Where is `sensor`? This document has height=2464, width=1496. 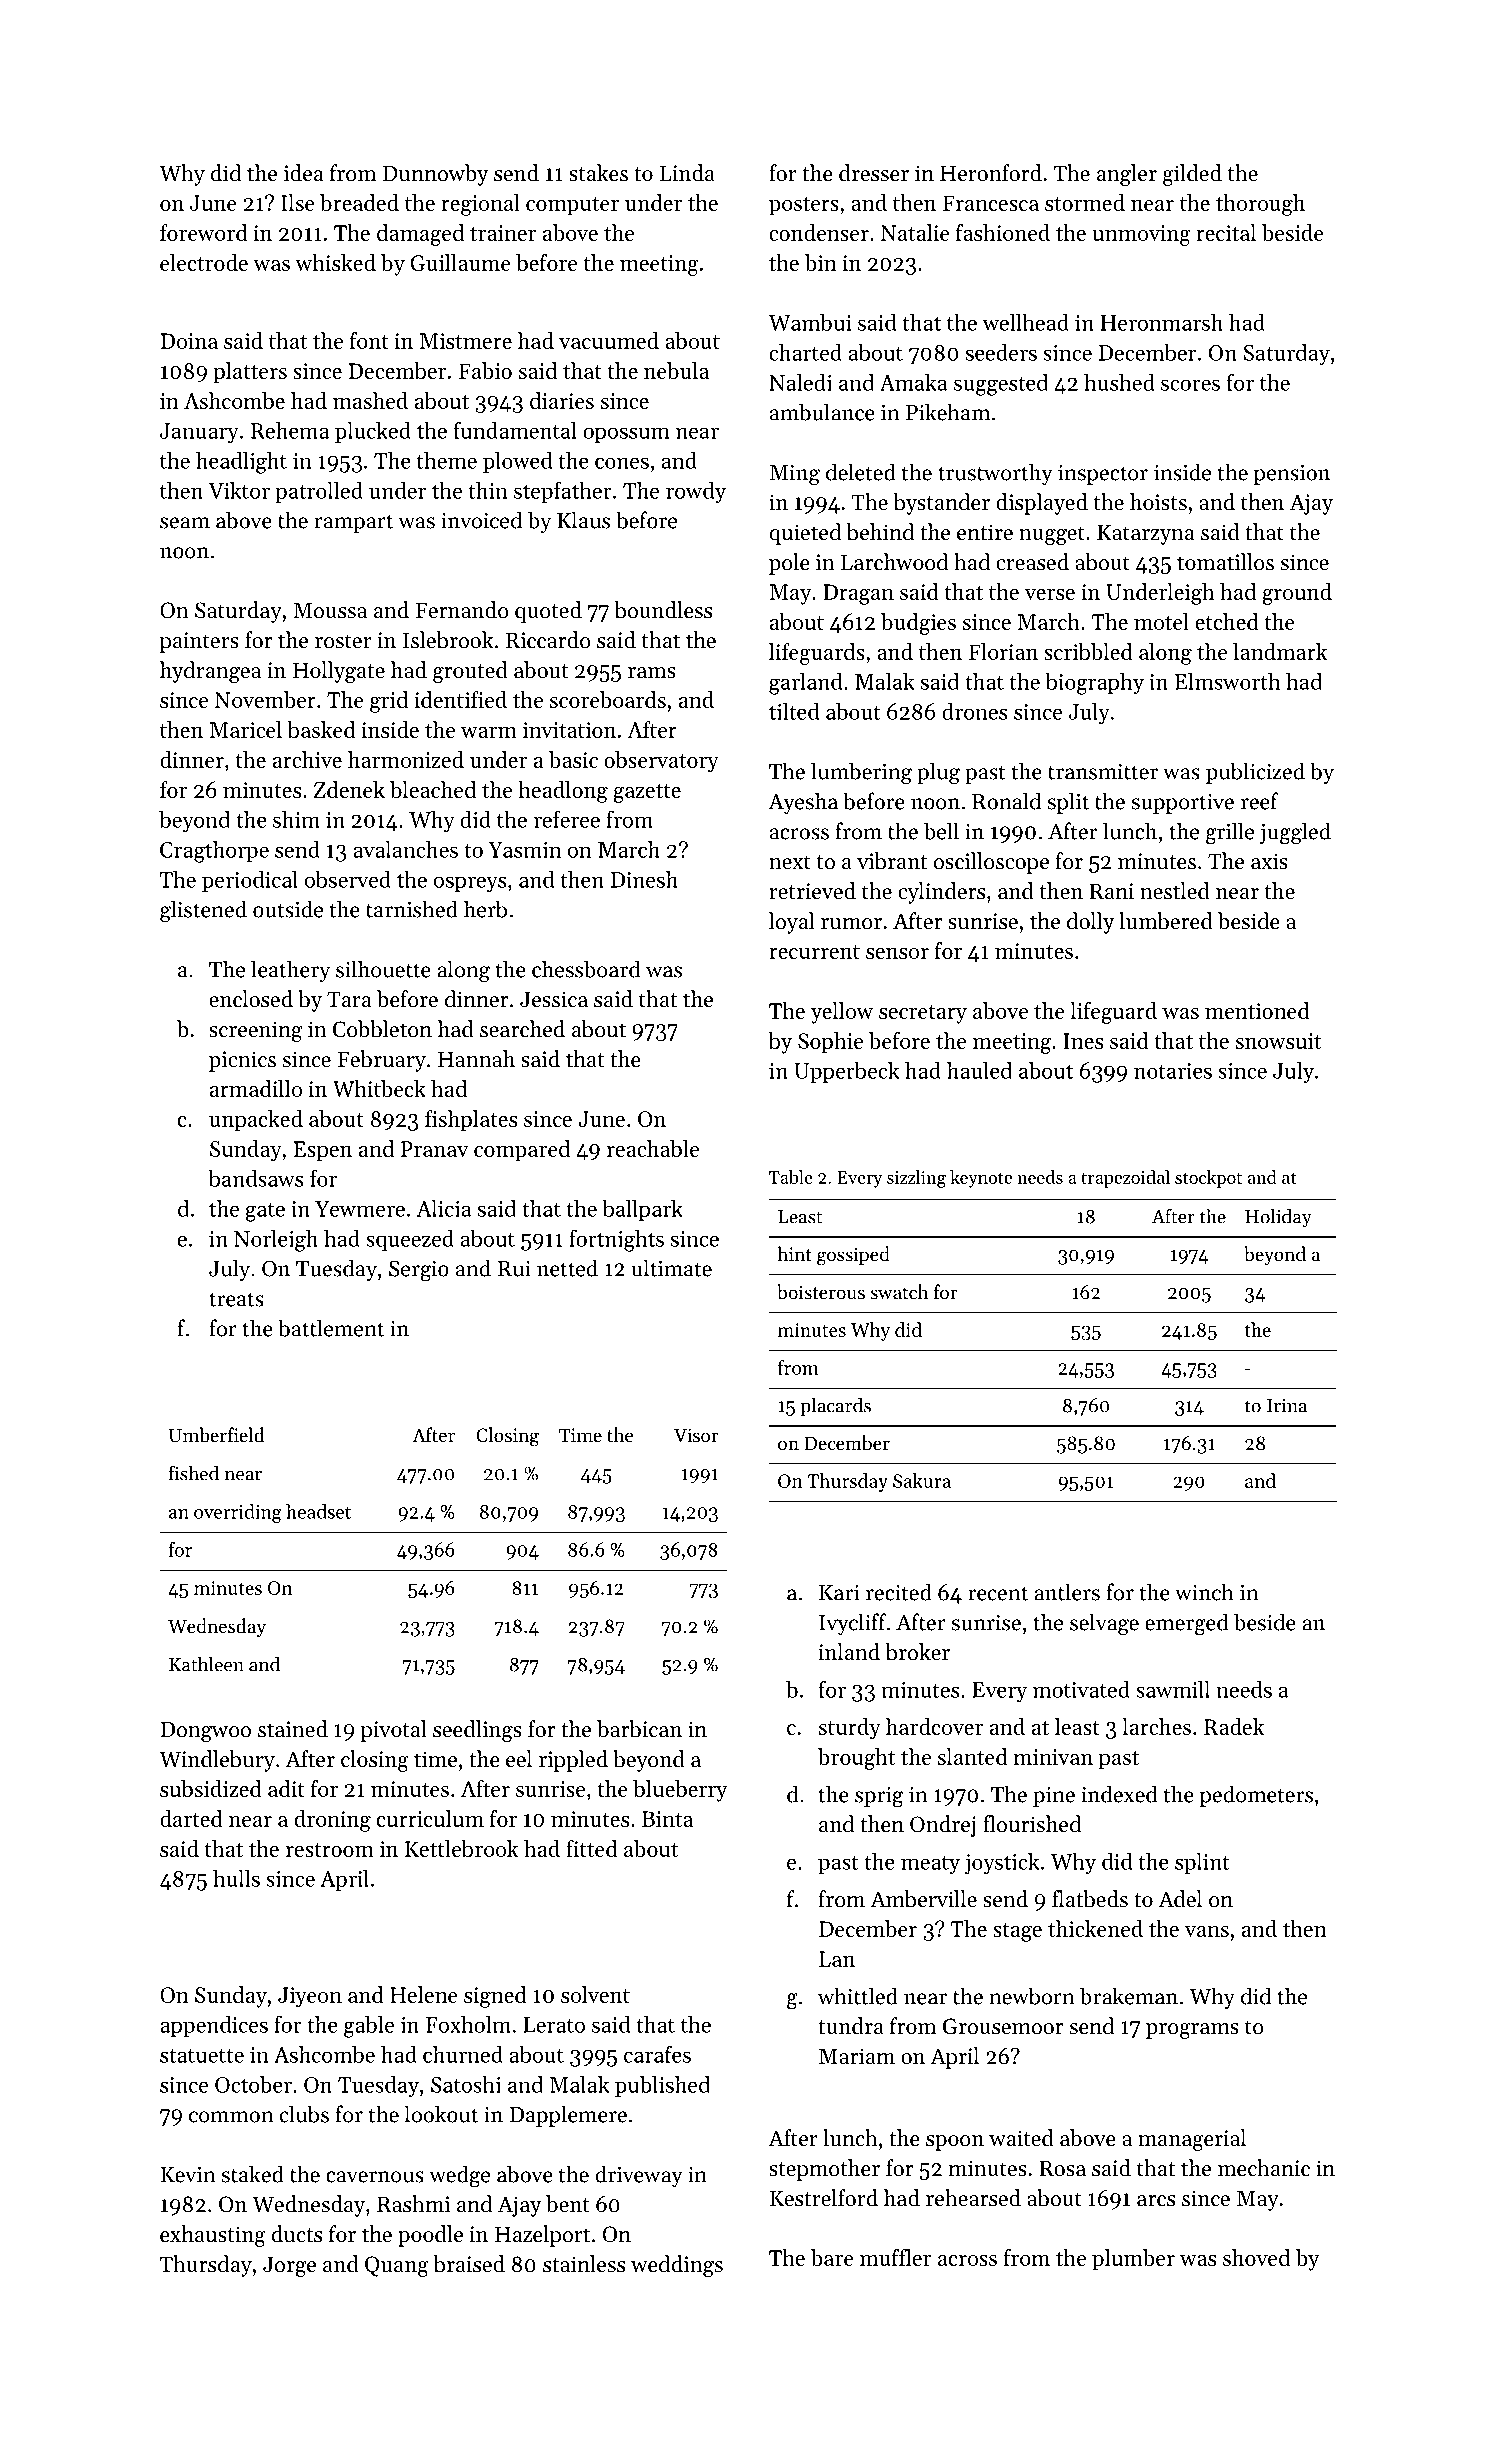 sensor is located at coordinates (897, 953).
